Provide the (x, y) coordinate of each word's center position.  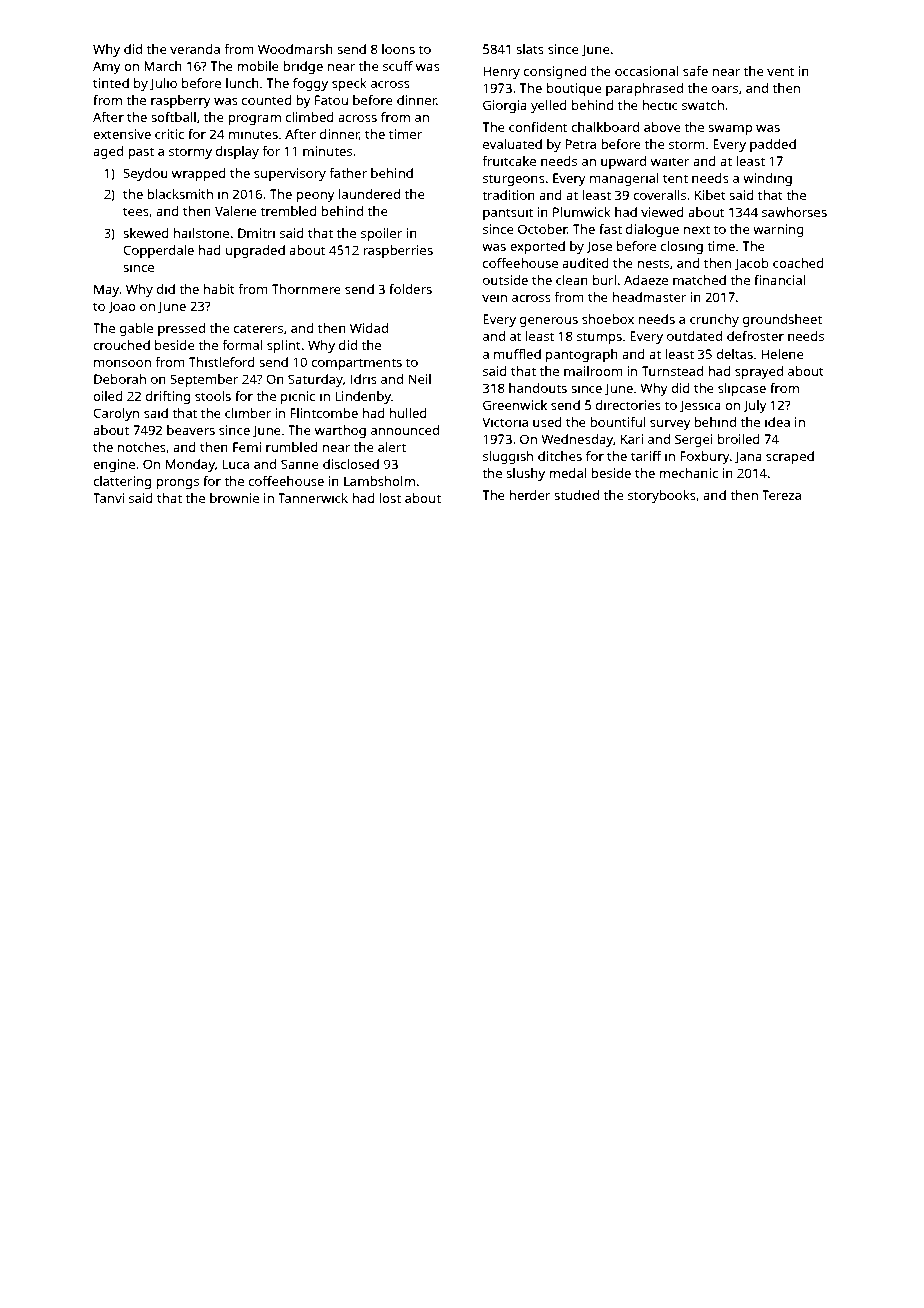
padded (773, 145)
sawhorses (794, 212)
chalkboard (605, 127)
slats (530, 49)
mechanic (688, 473)
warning (778, 230)
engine (114, 465)
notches (141, 447)
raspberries (398, 251)
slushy (525, 474)
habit (219, 289)
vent (780, 71)
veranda (195, 49)
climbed (310, 117)
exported (537, 247)
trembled (289, 211)
